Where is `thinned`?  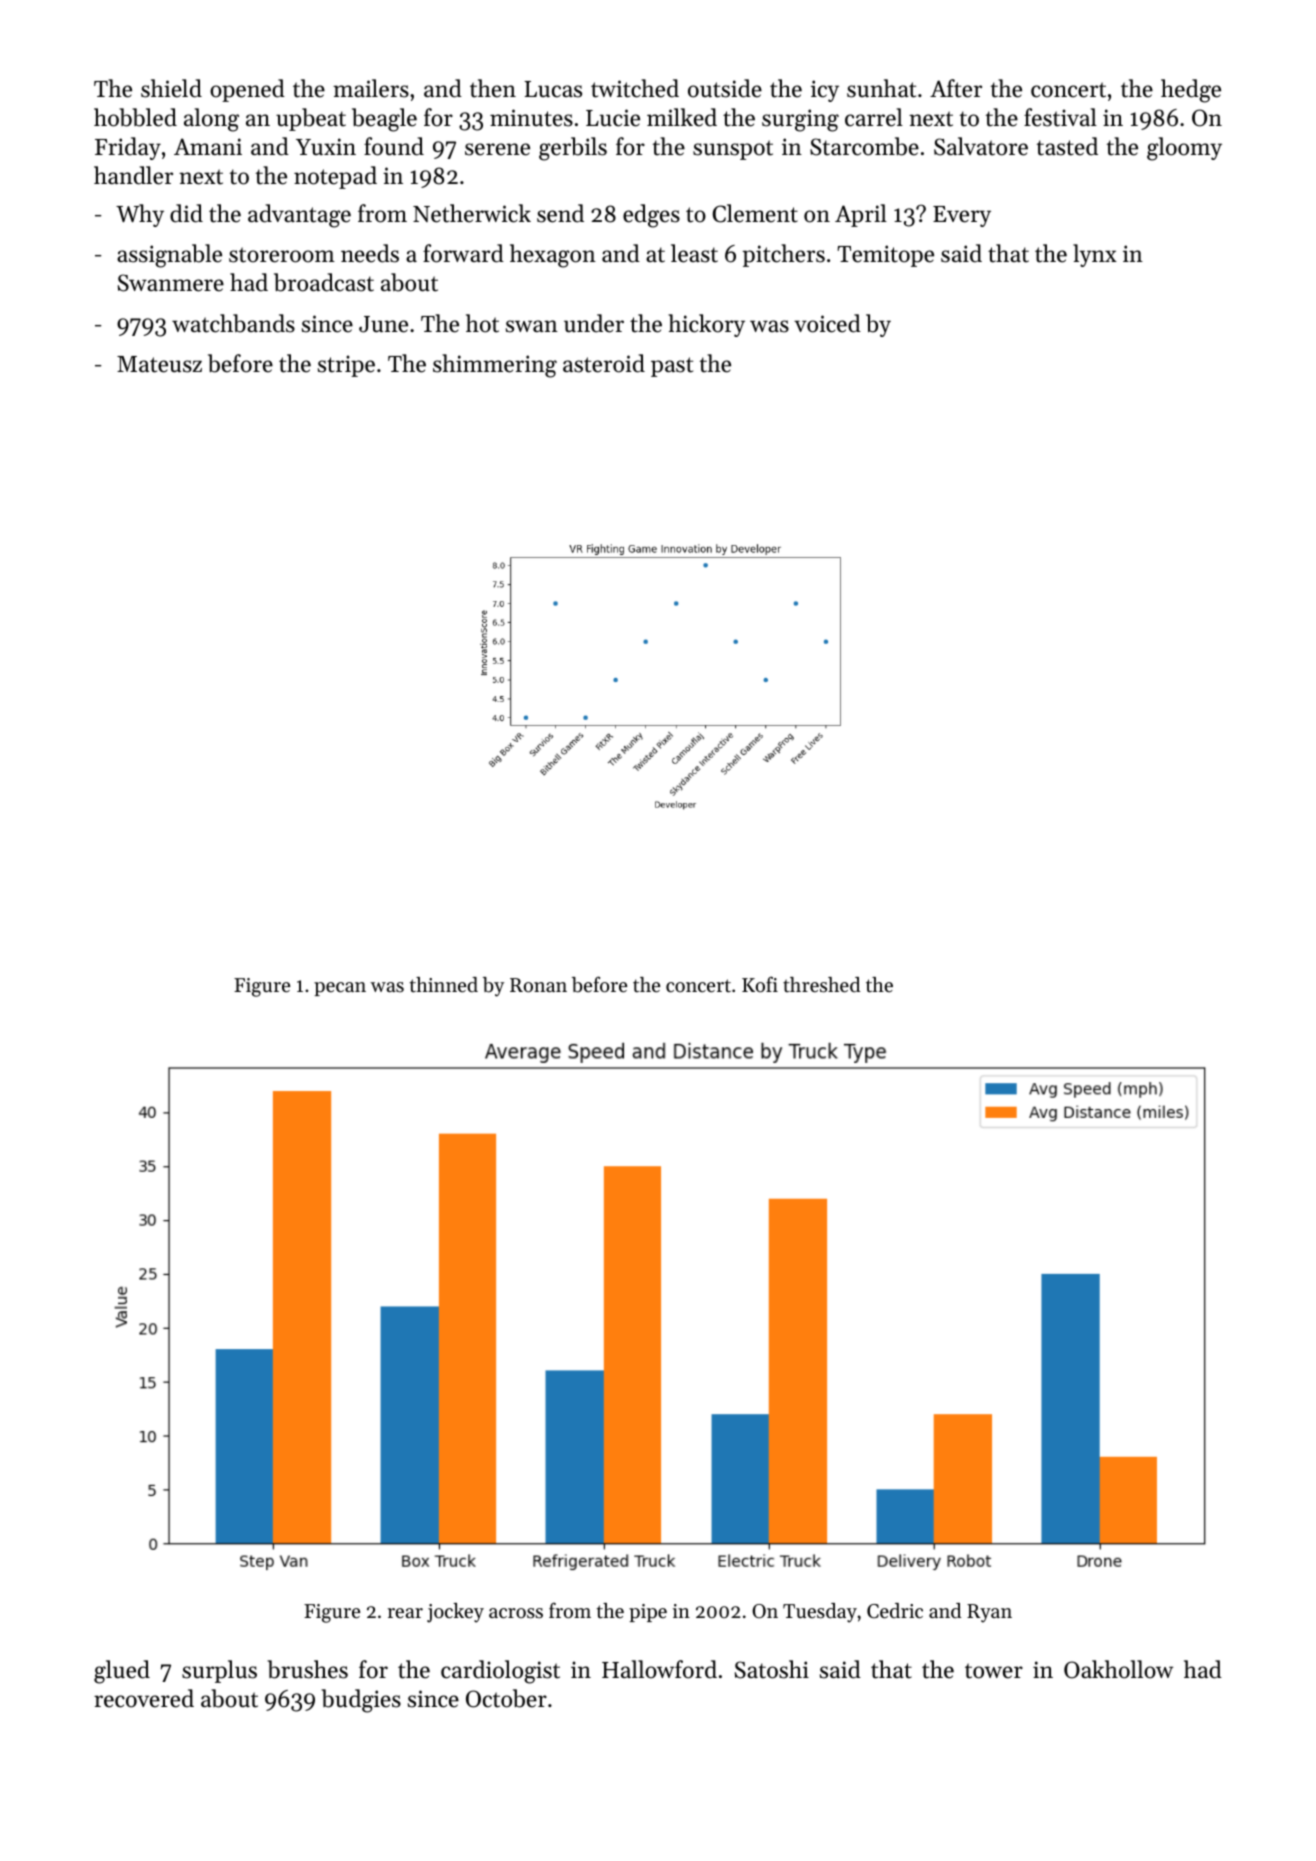 thinned is located at coordinates (444, 985).
